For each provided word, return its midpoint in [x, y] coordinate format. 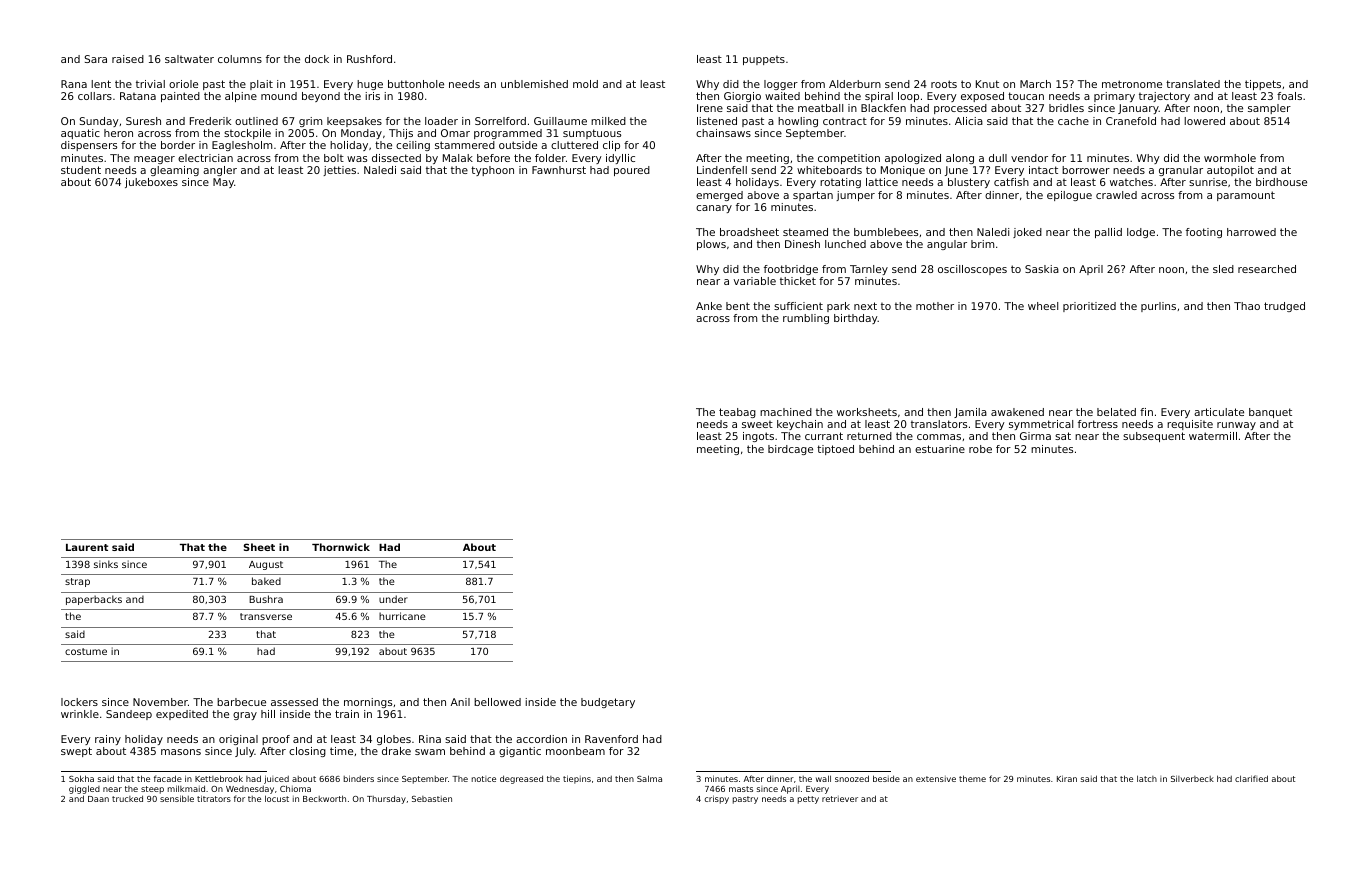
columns [240, 59]
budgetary [608, 703]
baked [266, 581]
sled [1223, 269]
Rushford [369, 59]
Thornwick [341, 547]
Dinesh [802, 244]
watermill [1213, 436]
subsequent [1154, 437]
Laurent [87, 547]
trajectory [1164, 97]
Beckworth [324, 798]
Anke [709, 306]
